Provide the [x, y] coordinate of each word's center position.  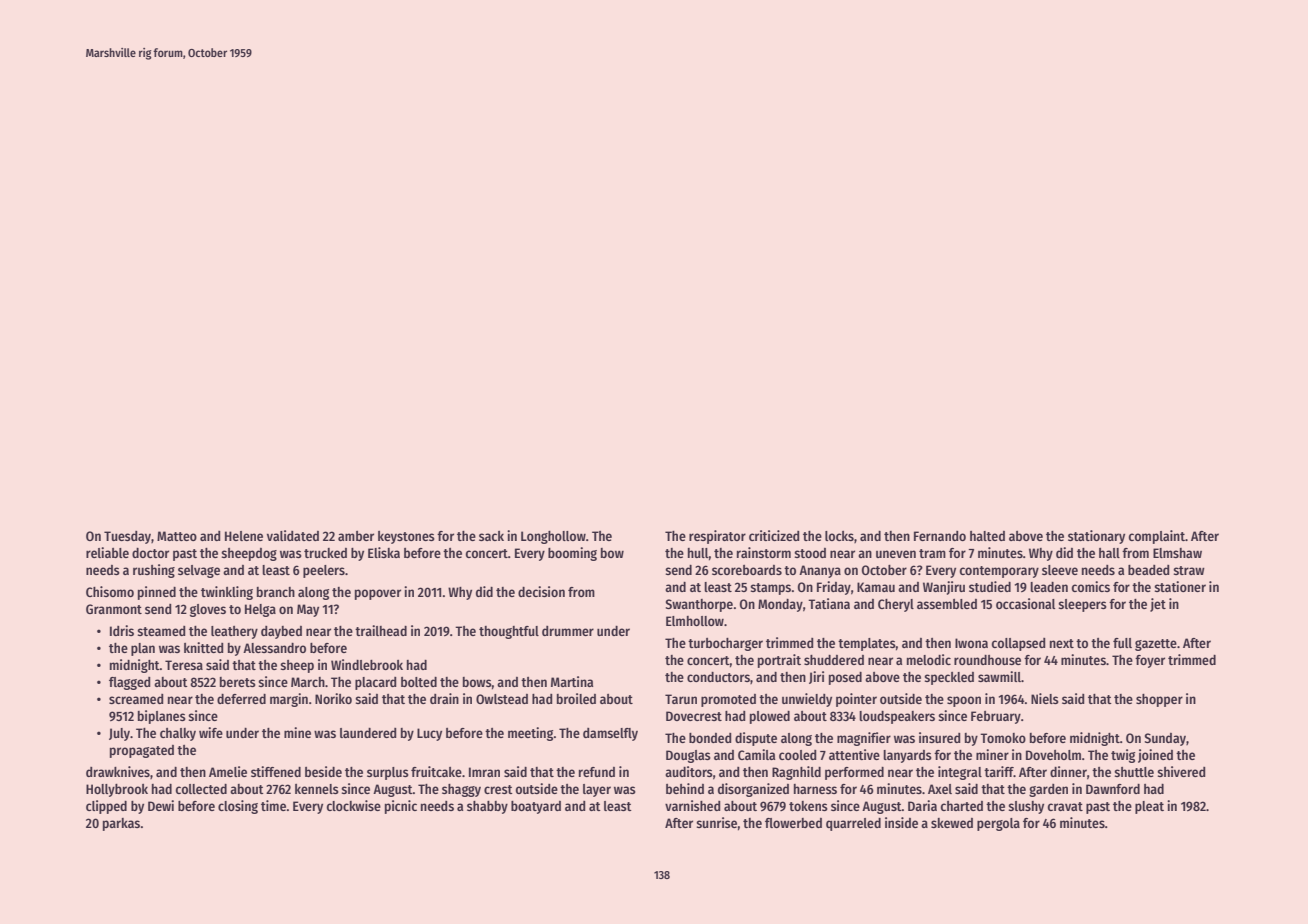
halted [987, 536]
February [996, 717]
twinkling [227, 593]
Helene [244, 536]
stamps [770, 589]
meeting [530, 734]
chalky [178, 734]
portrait [779, 661]
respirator [717, 537]
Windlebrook [367, 664]
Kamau [876, 587]
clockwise [354, 805]
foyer [1150, 661]
